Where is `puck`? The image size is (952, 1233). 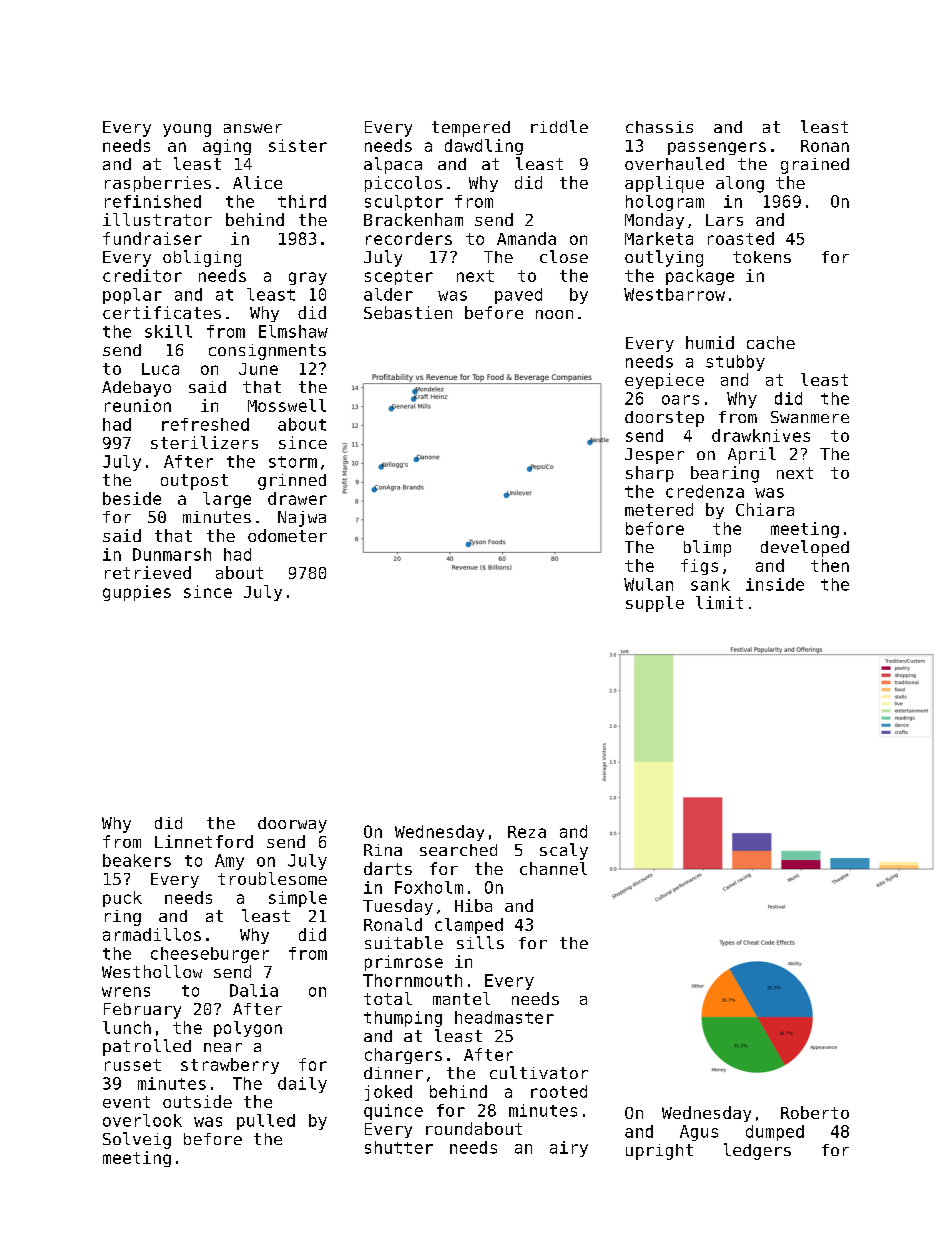
puck is located at coordinates (122, 899).
